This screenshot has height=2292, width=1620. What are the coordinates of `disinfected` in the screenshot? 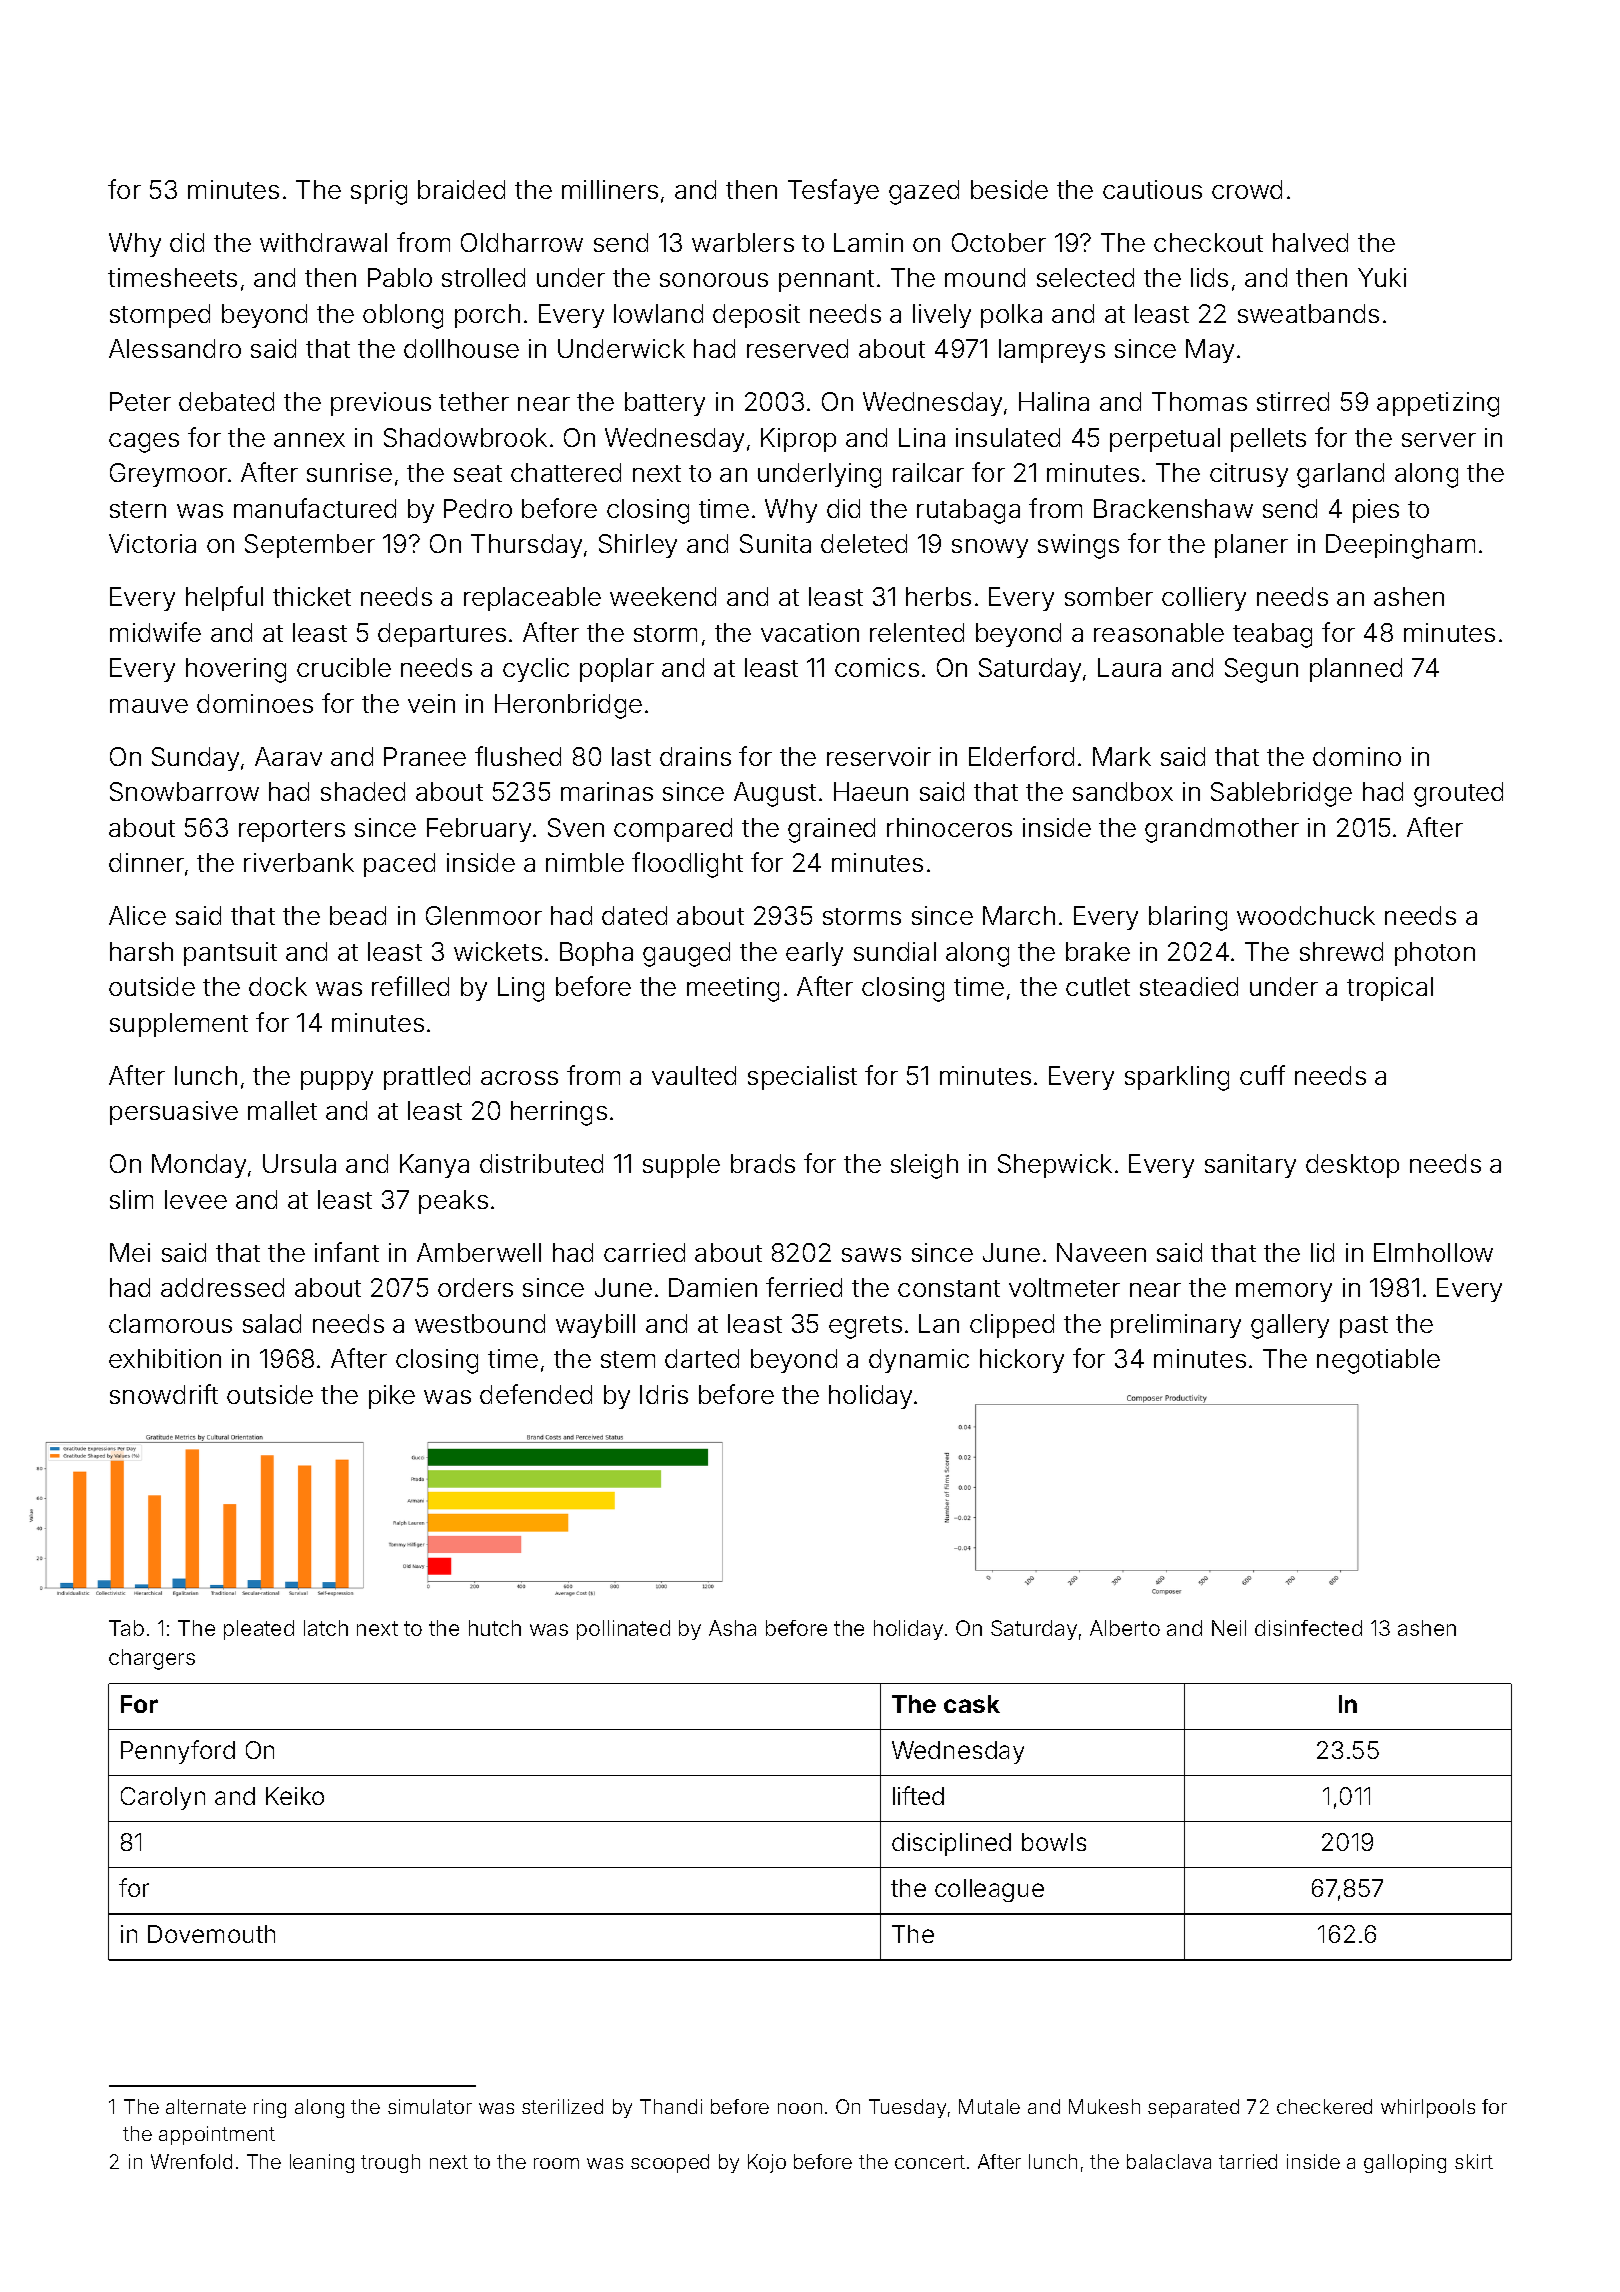 It's located at (1308, 1628).
